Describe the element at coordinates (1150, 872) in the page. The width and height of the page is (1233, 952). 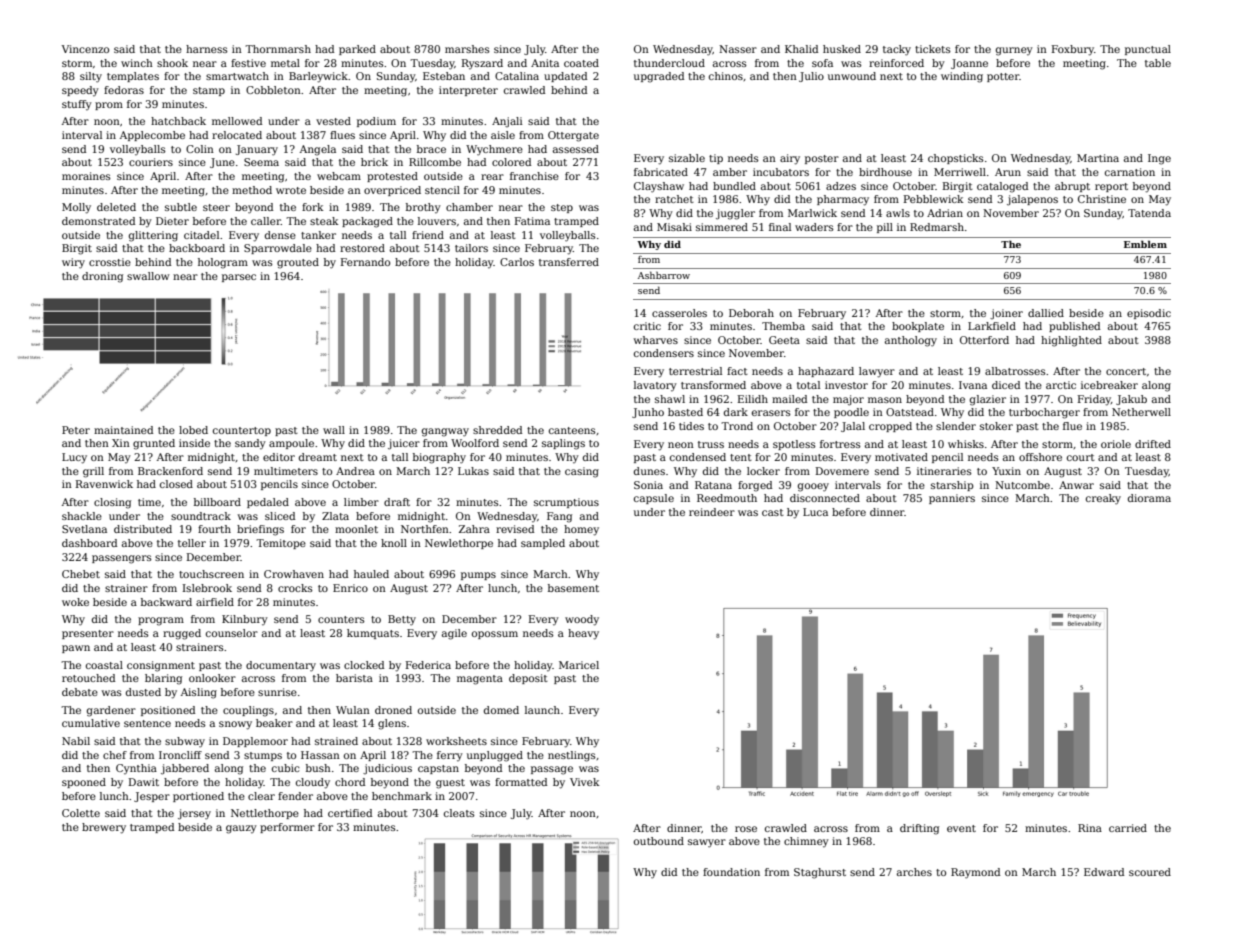
I see `scoured` at that location.
